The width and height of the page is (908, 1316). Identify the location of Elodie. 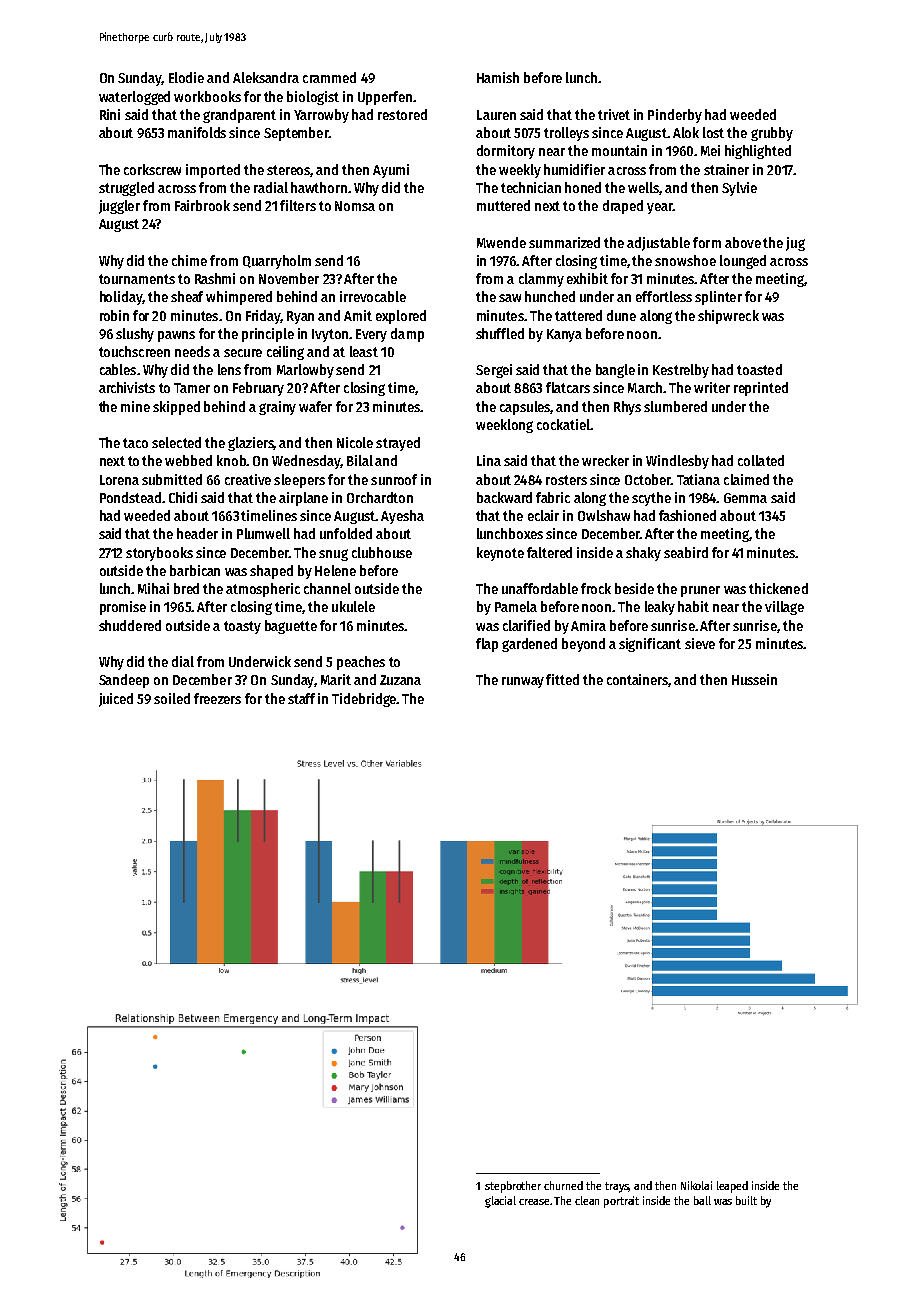
(186, 77).
